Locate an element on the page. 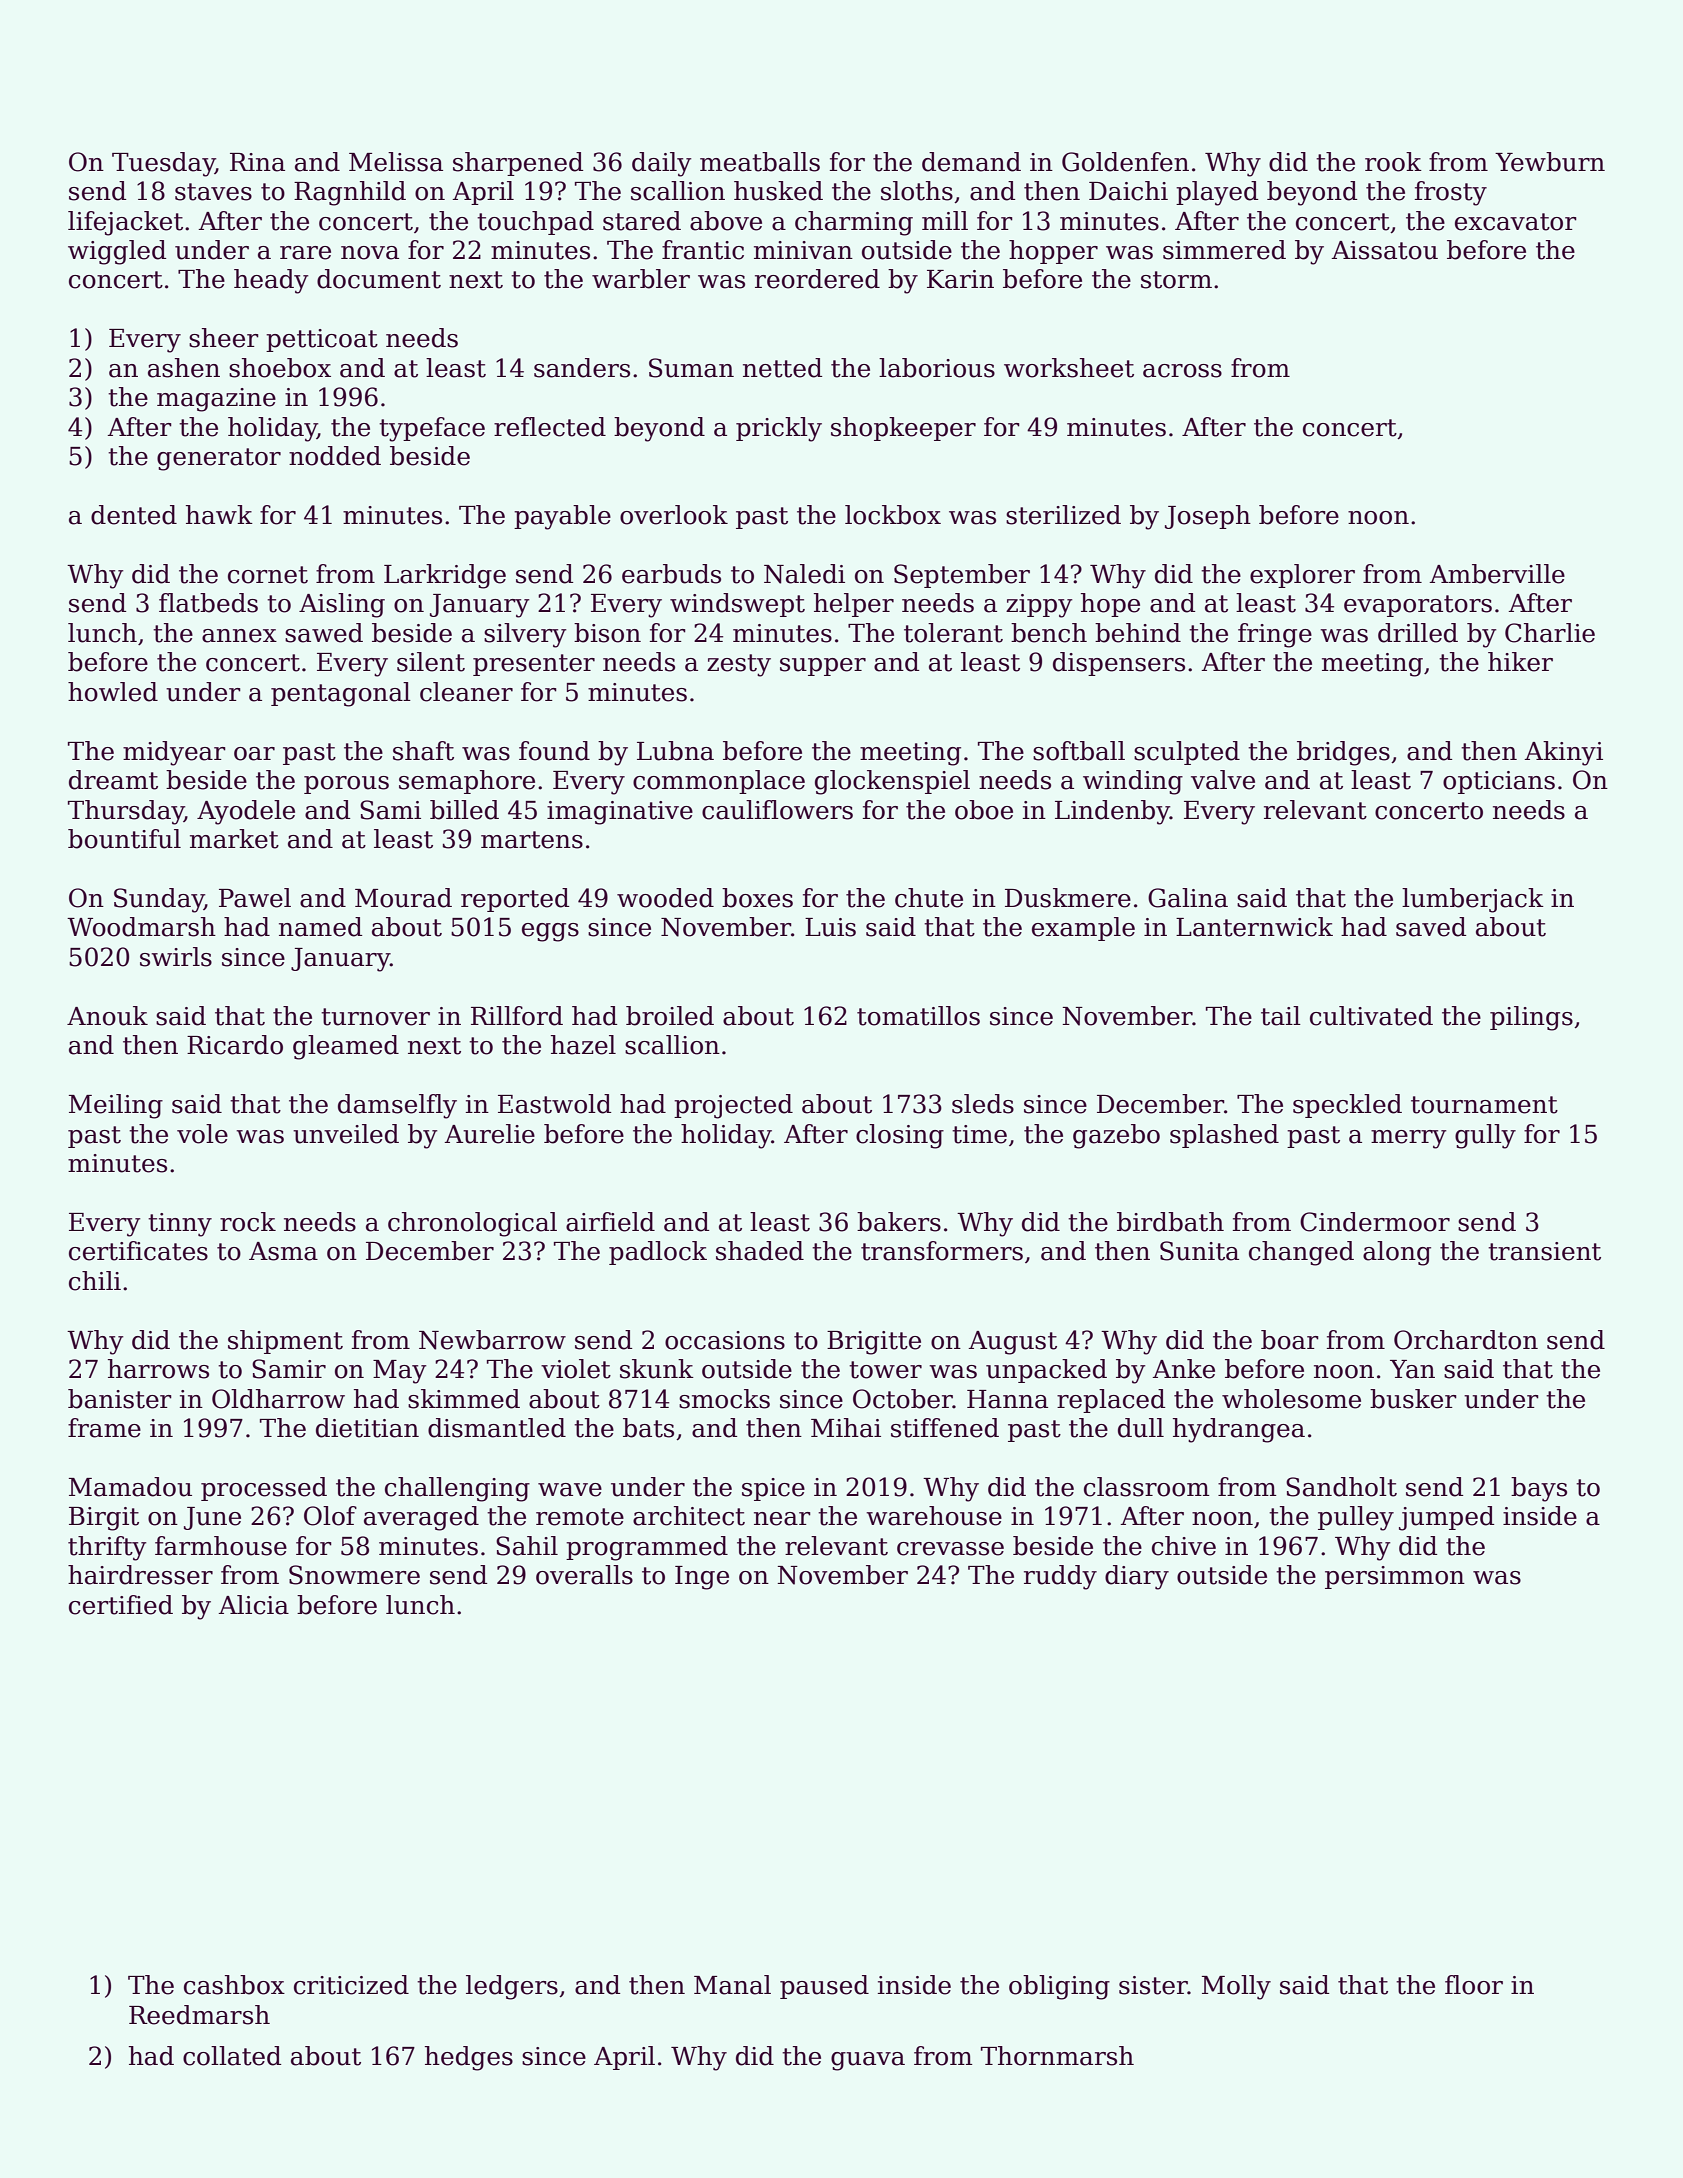 The height and width of the page is (2178, 1683). explorer is located at coordinates (1302, 576).
